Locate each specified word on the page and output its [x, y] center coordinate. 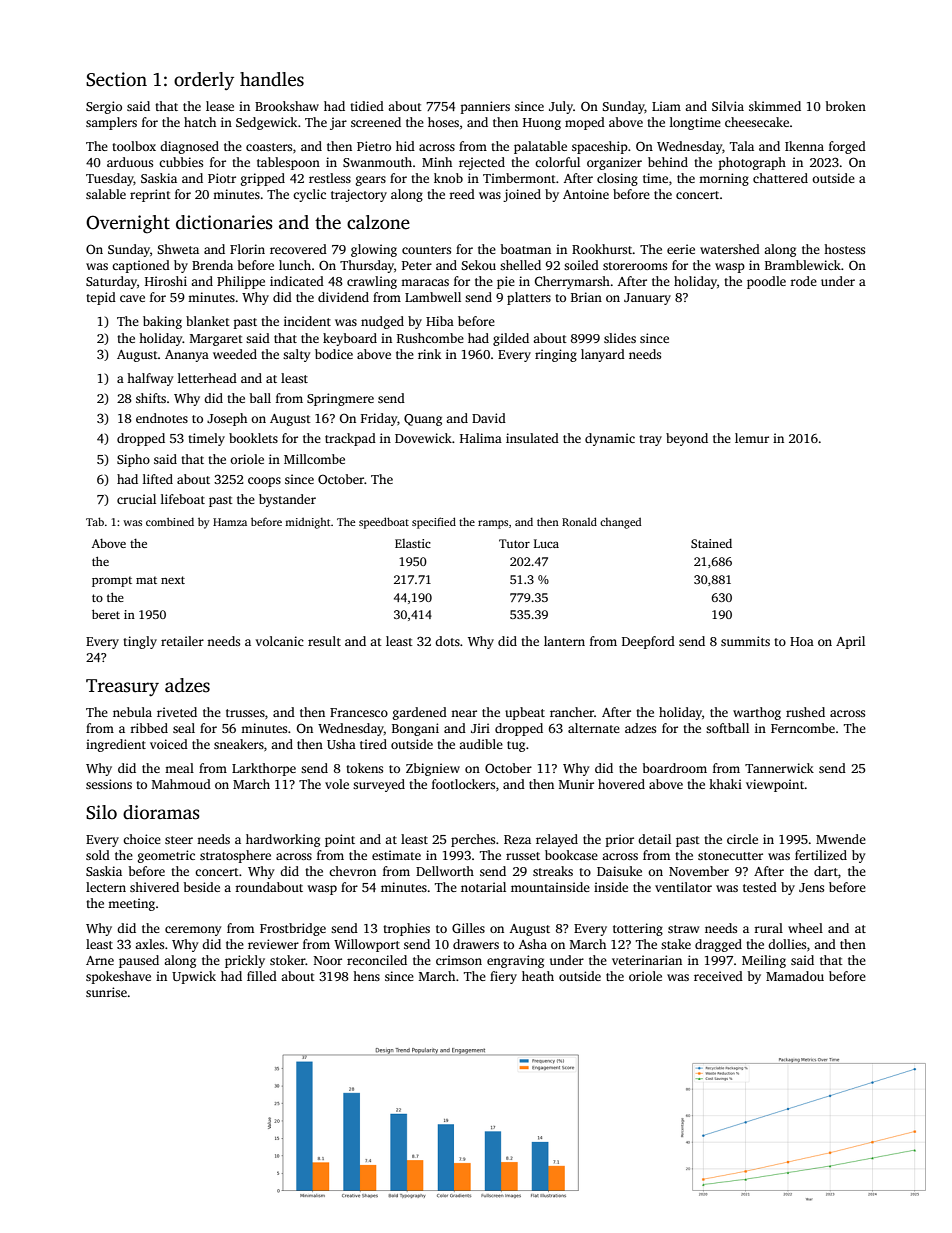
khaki [725, 784]
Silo [101, 812]
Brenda [212, 265]
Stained [711, 543]
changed [620, 523]
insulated [532, 438]
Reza [517, 839]
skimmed [775, 106]
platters [529, 298]
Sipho [133, 460]
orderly [204, 81]
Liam [666, 106]
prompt [112, 581]
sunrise [106, 992]
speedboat [384, 523]
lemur [752, 438]
